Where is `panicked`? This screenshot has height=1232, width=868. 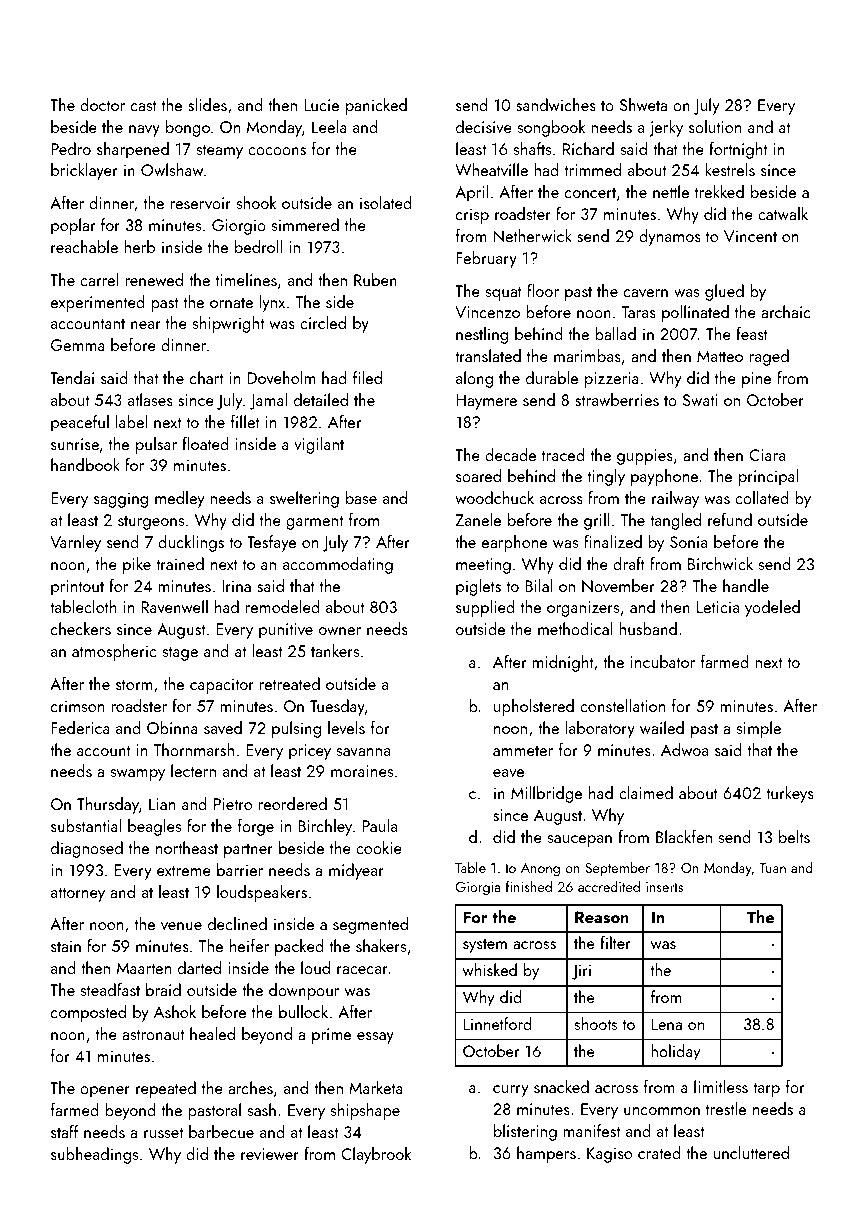 panicked is located at coordinates (376, 106).
